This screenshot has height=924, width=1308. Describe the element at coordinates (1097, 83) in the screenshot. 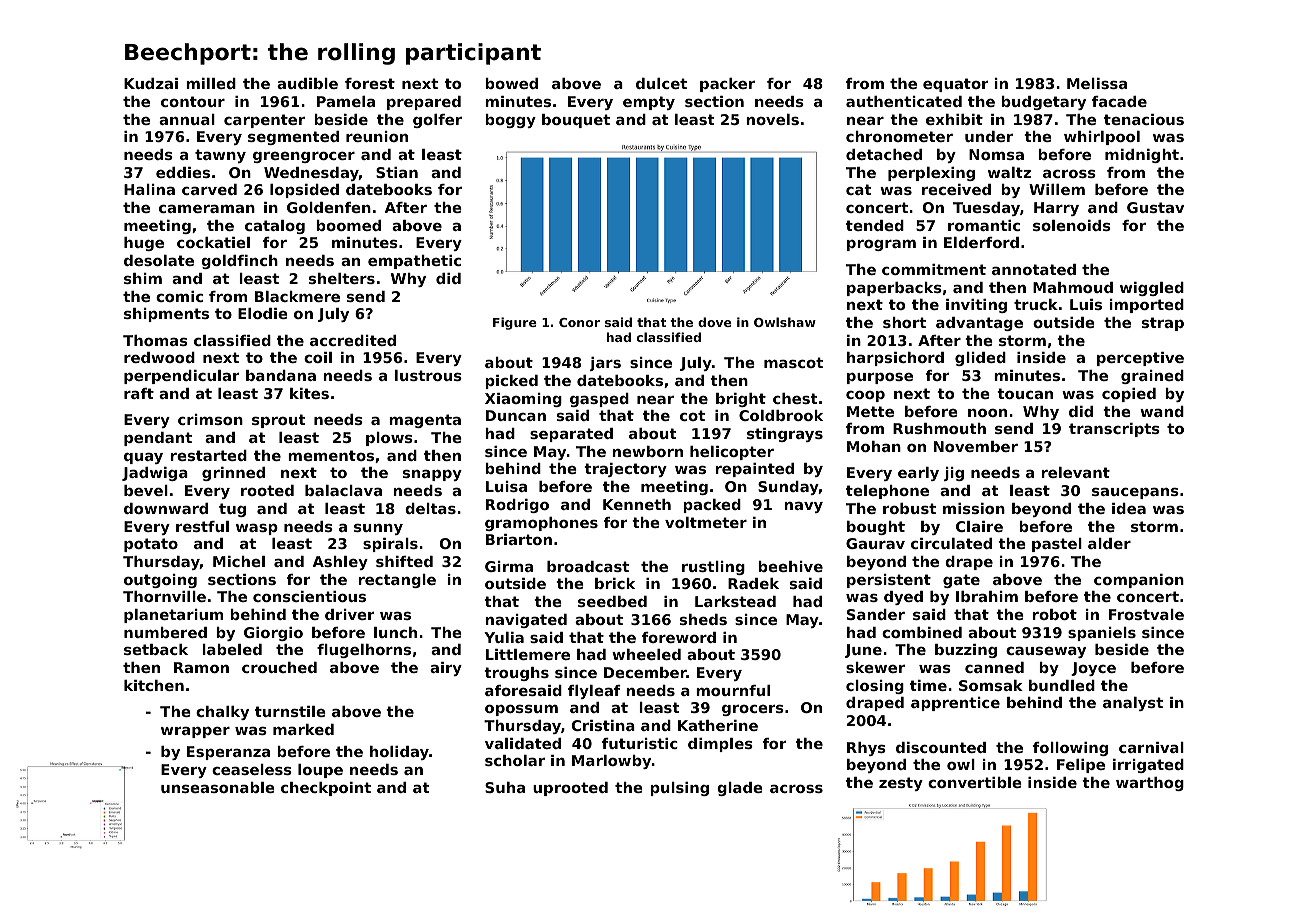

I see `Melissa` at that location.
